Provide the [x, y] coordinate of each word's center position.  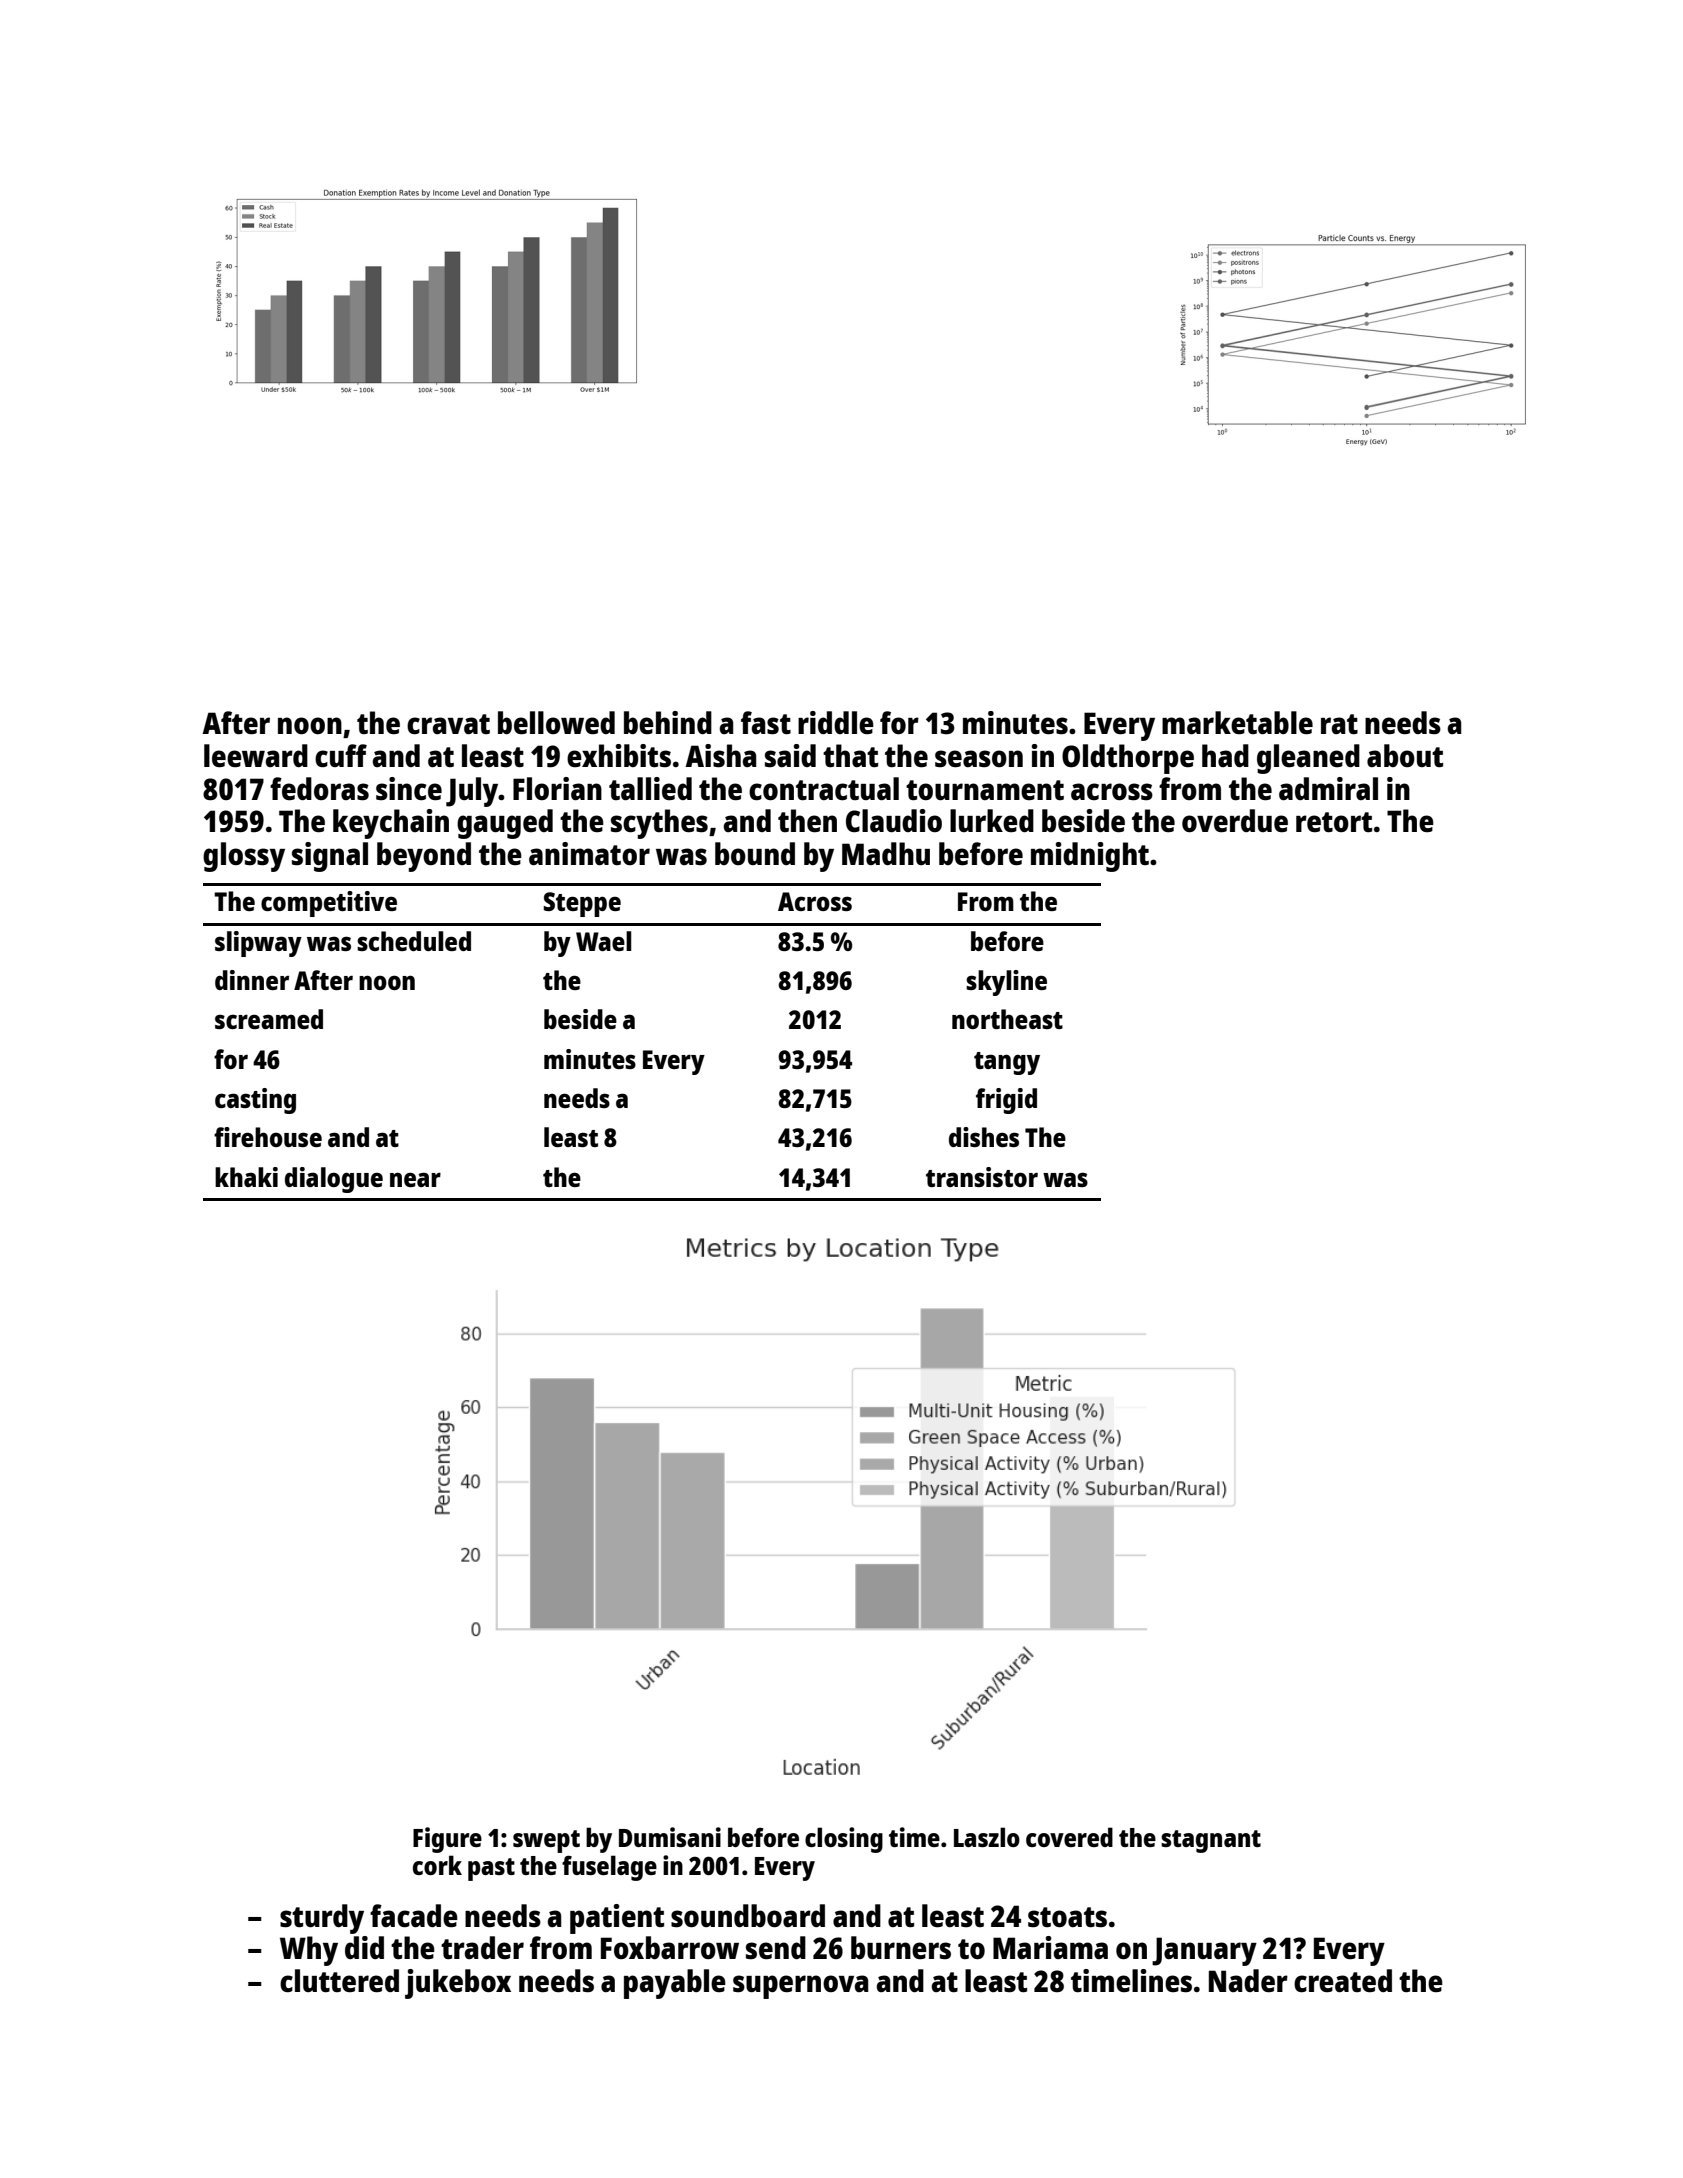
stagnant [1211, 1841]
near [415, 1179]
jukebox [458, 1984]
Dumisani [670, 1837]
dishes [984, 1137]
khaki [246, 1177]
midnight [1090, 857]
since [409, 789]
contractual [824, 788]
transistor [982, 1177]
